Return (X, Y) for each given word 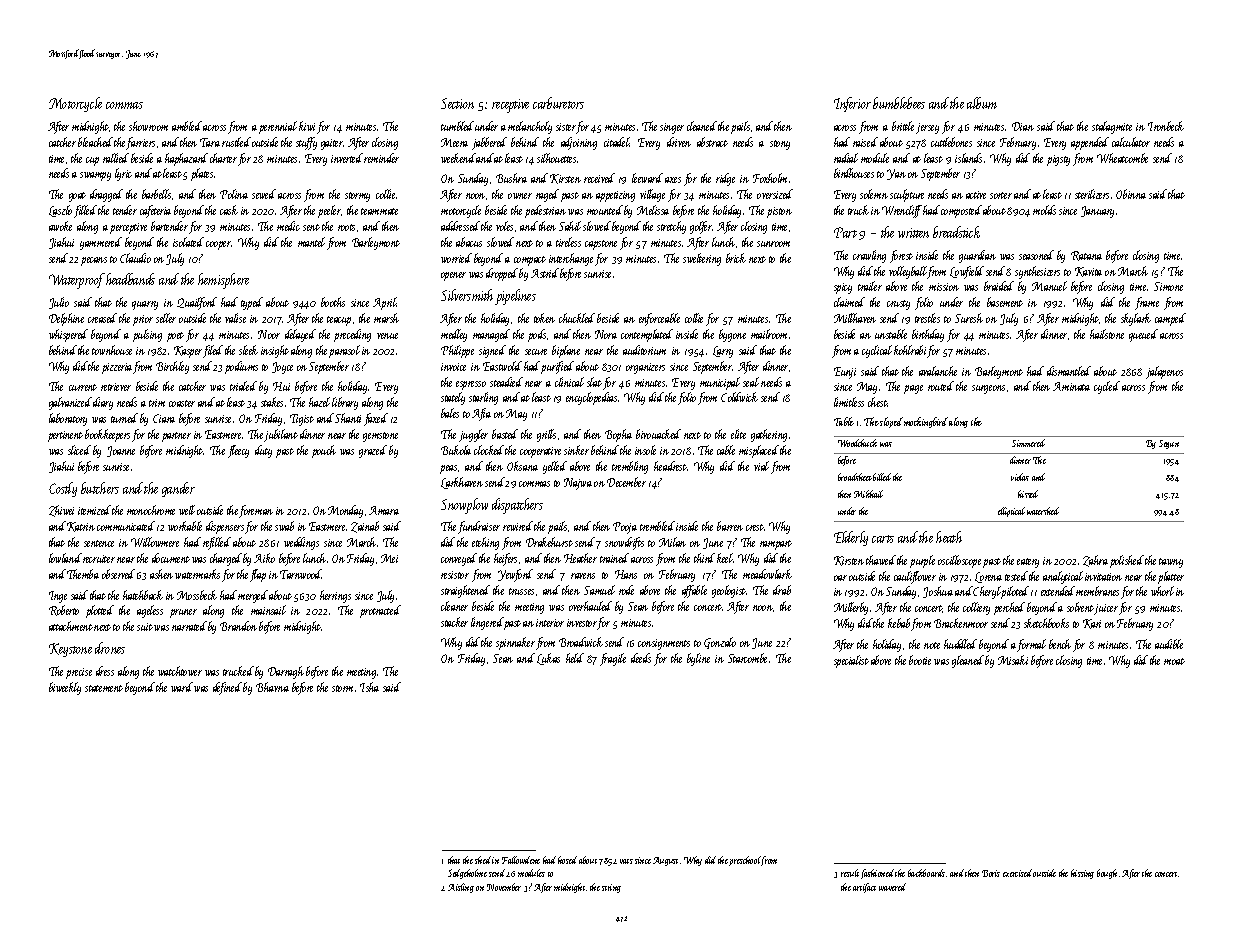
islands (968, 158)
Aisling (461, 888)
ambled (187, 126)
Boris (991, 873)
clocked (489, 450)
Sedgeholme (467, 874)
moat (1174, 661)
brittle (903, 126)
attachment (71, 626)
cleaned (702, 126)
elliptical (1011, 512)
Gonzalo (720, 643)
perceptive (128, 228)
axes (673, 180)
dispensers (225, 527)
